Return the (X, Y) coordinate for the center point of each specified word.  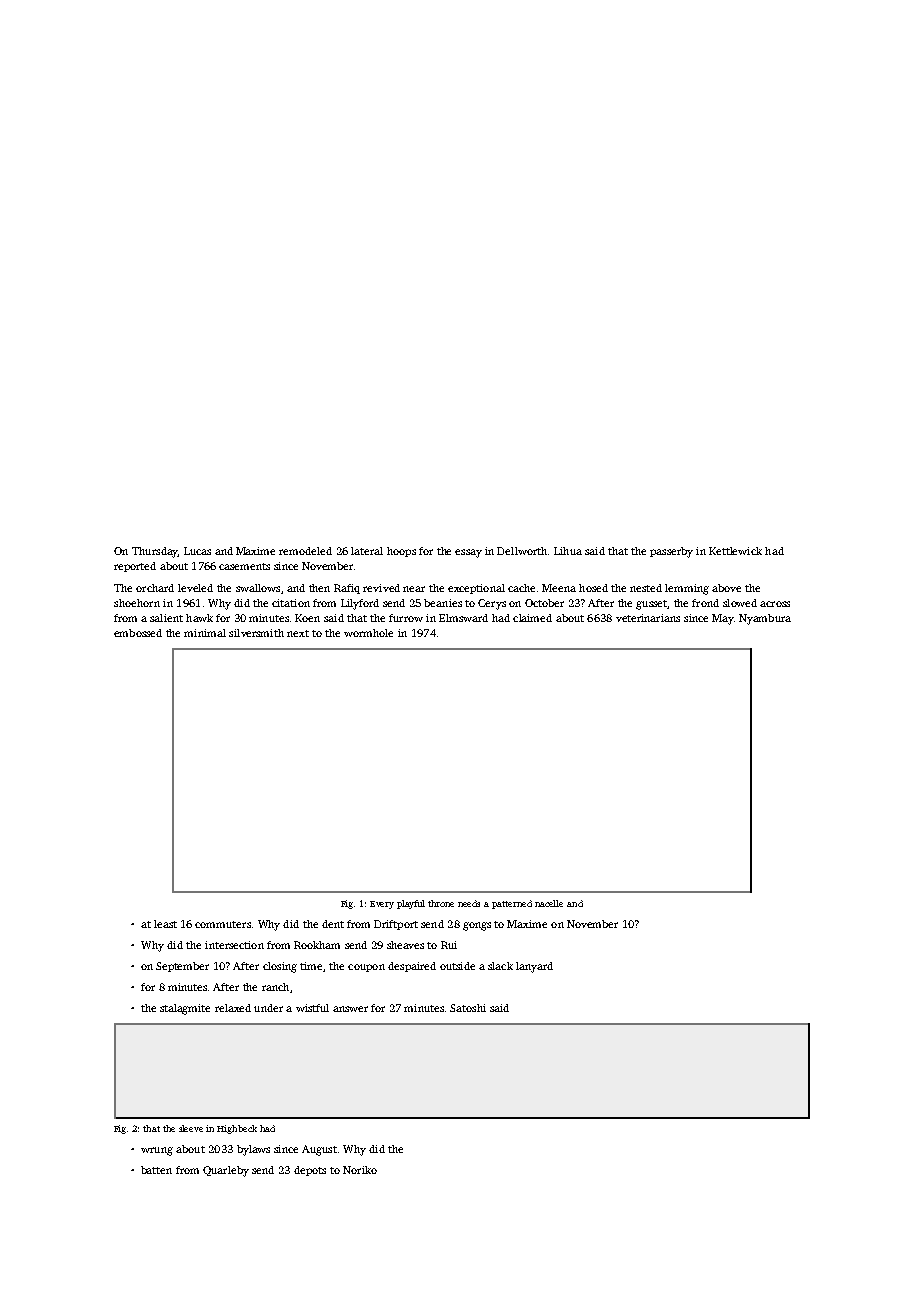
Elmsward (463, 618)
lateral (367, 551)
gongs (477, 926)
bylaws (253, 1150)
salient (166, 618)
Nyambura (765, 619)
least (165, 924)
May (722, 619)
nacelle (549, 903)
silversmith (256, 633)
